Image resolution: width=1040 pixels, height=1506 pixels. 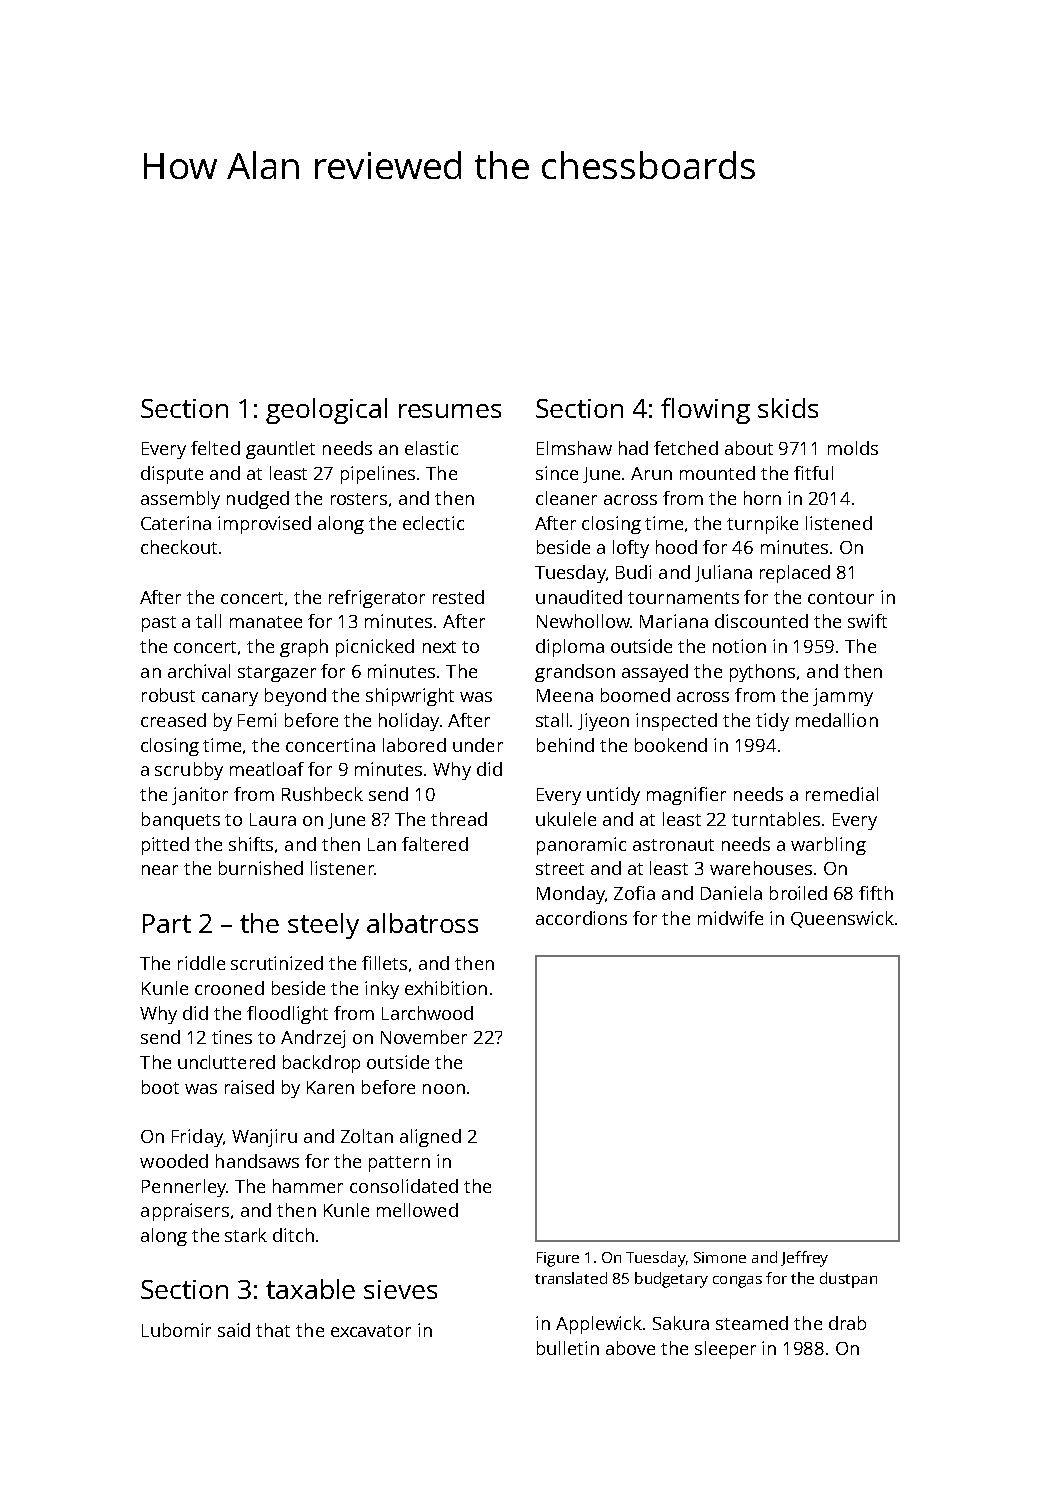 I want to click on hammer, so click(x=308, y=1186).
